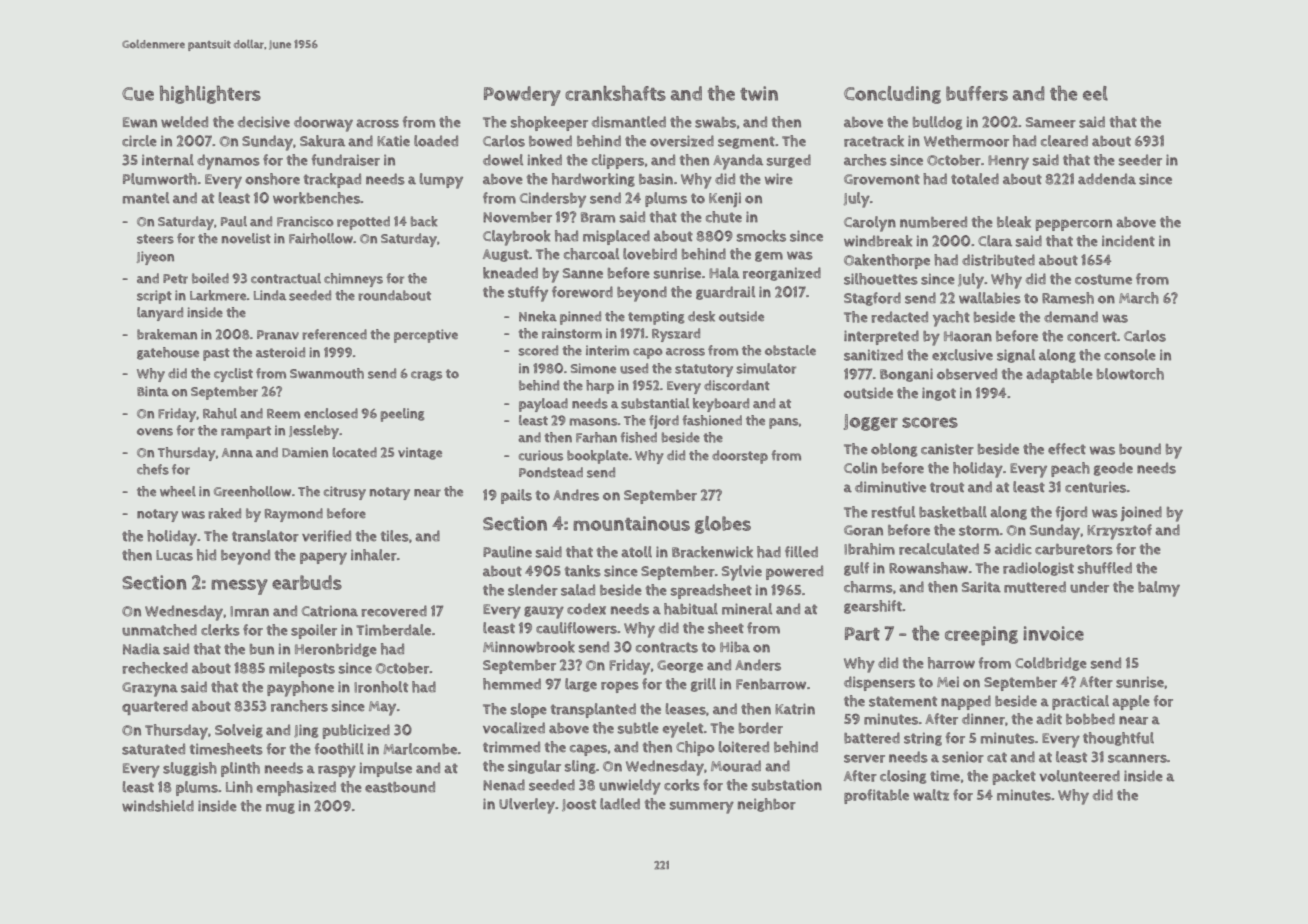 Image resolution: width=1308 pixels, height=924 pixels. What do you see at coordinates (280, 808) in the screenshot?
I see `mug` at bounding box center [280, 808].
